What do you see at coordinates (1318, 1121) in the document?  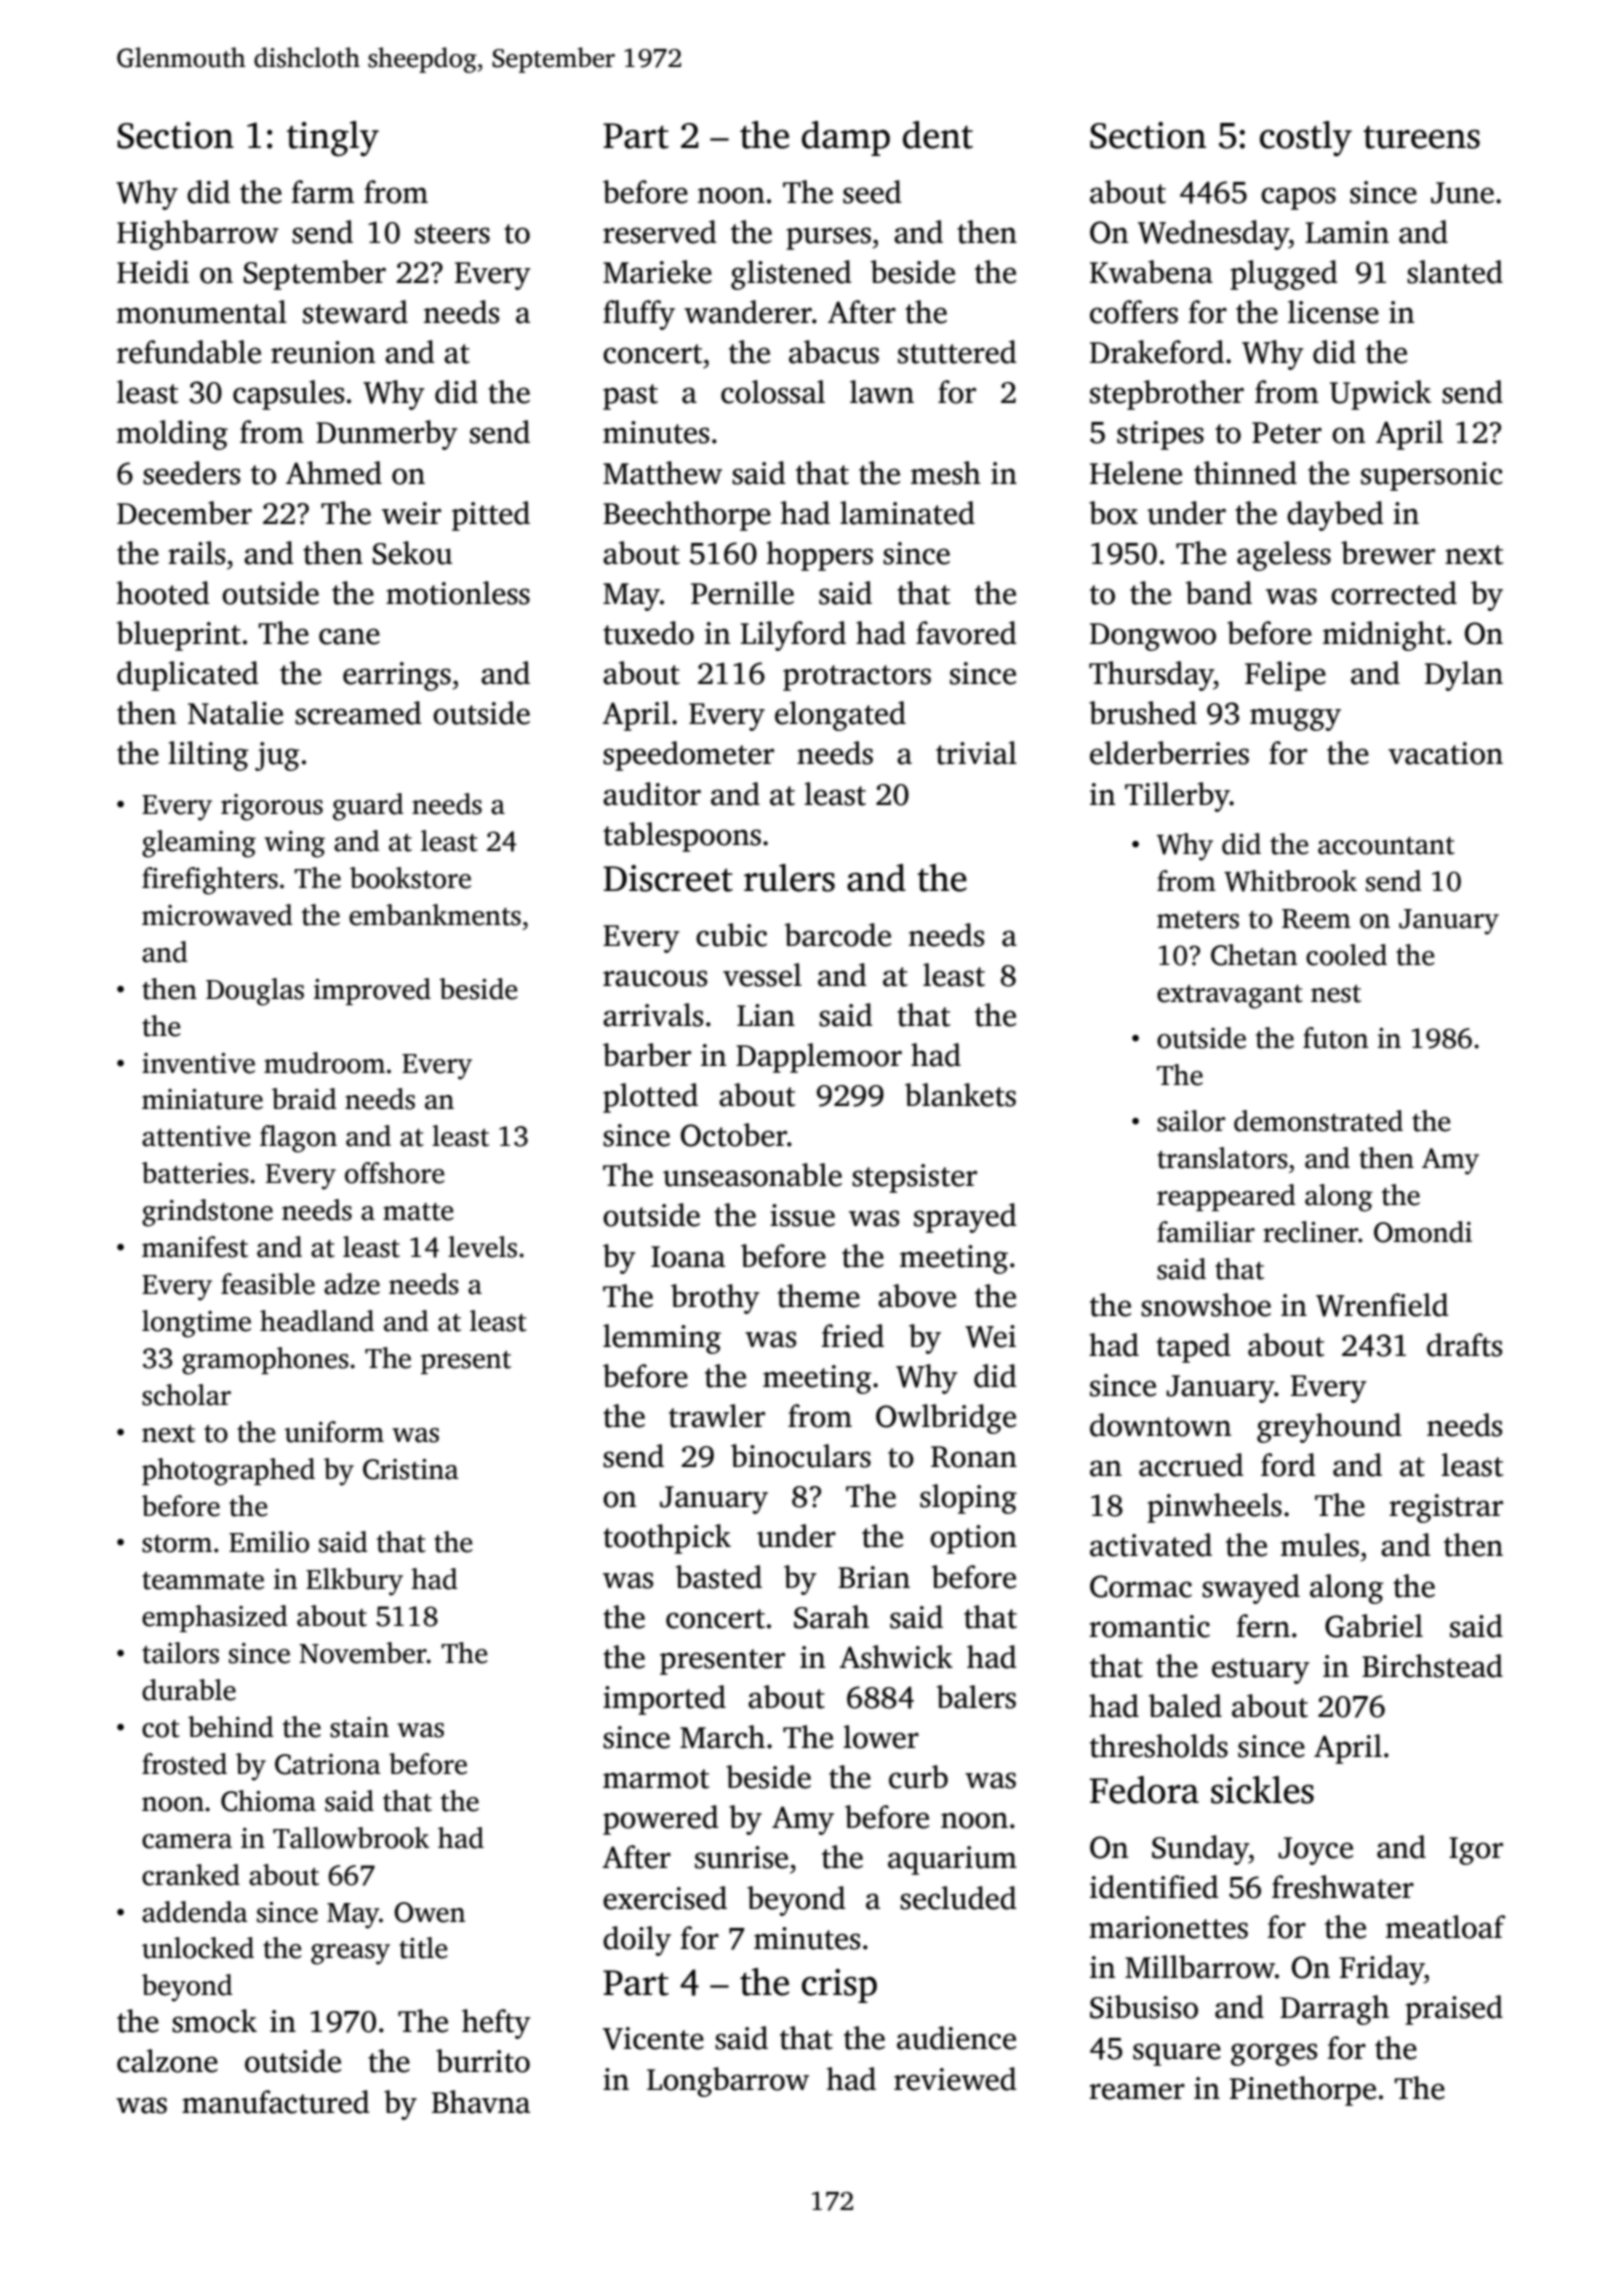 I see `demonstrated` at bounding box center [1318, 1121].
